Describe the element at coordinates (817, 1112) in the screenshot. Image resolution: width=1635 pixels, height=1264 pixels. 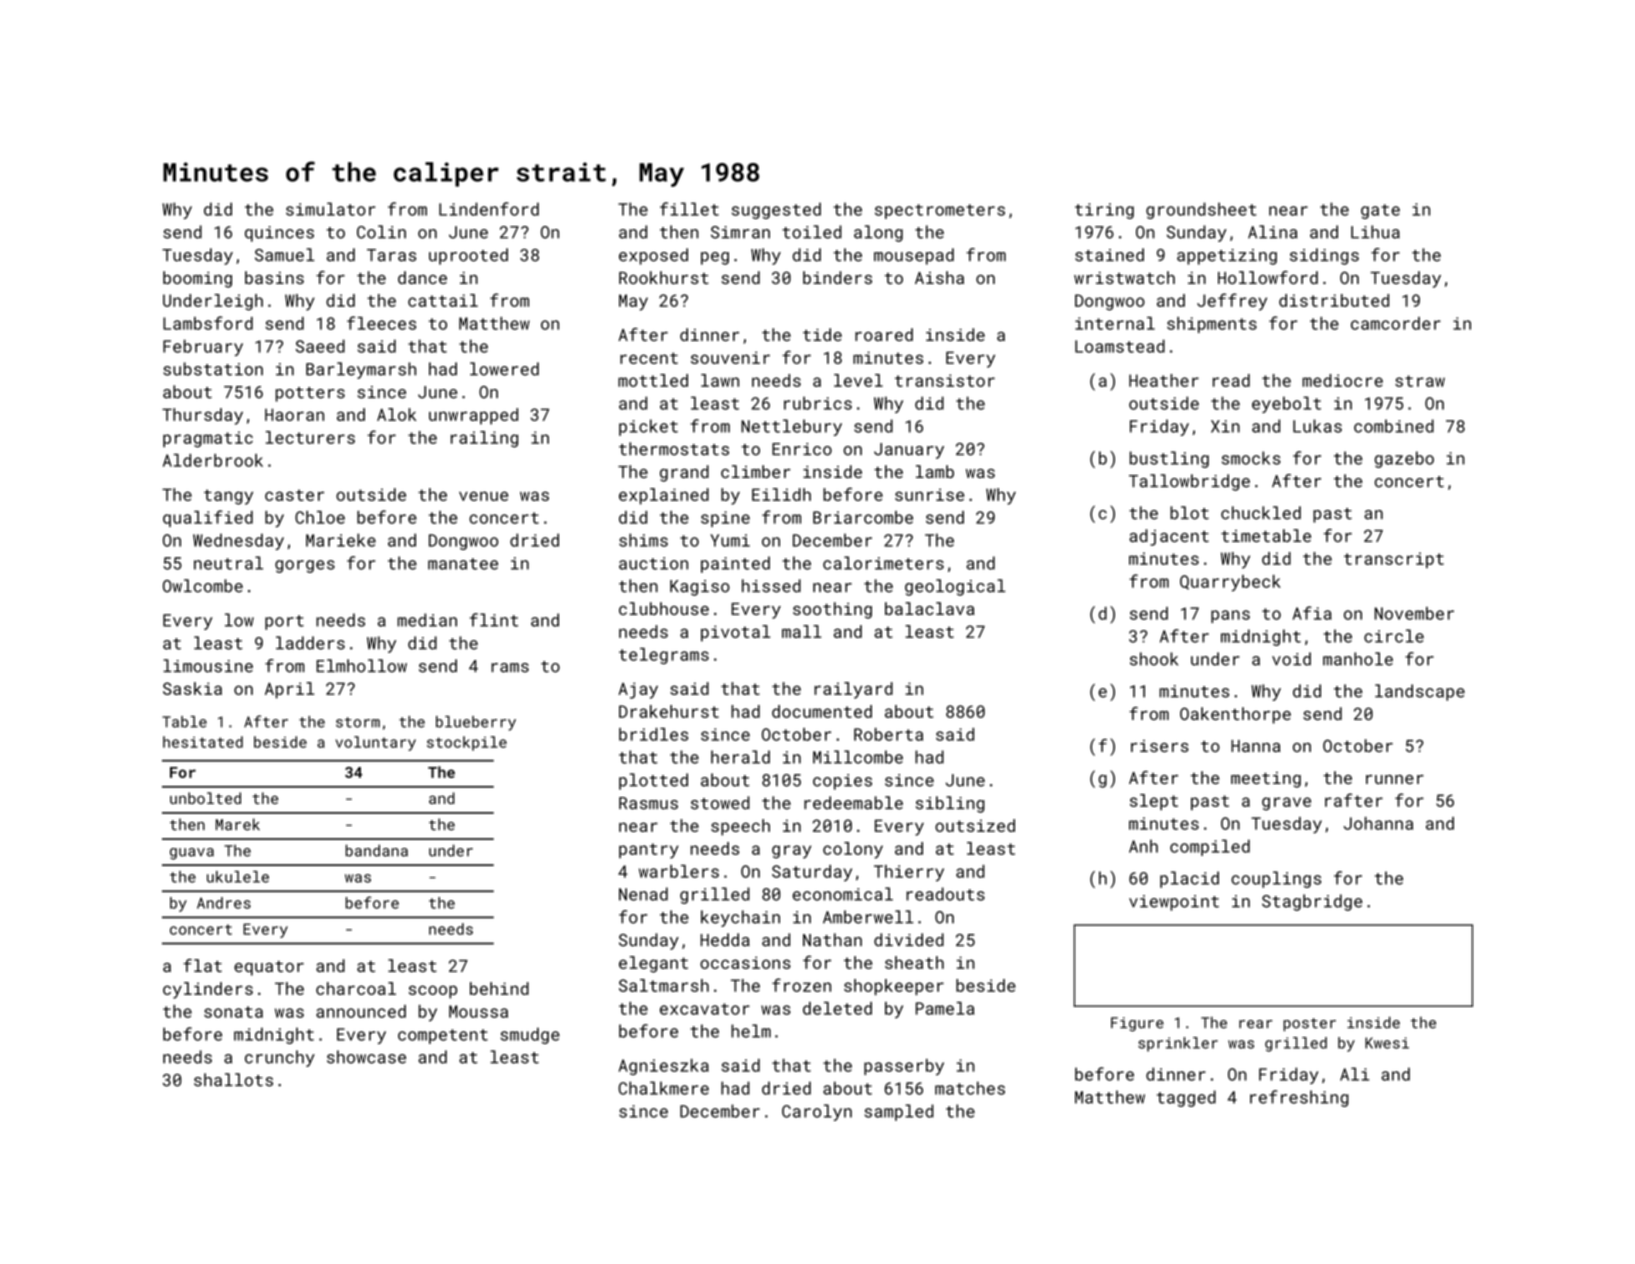
I see `Carolyn` at that location.
